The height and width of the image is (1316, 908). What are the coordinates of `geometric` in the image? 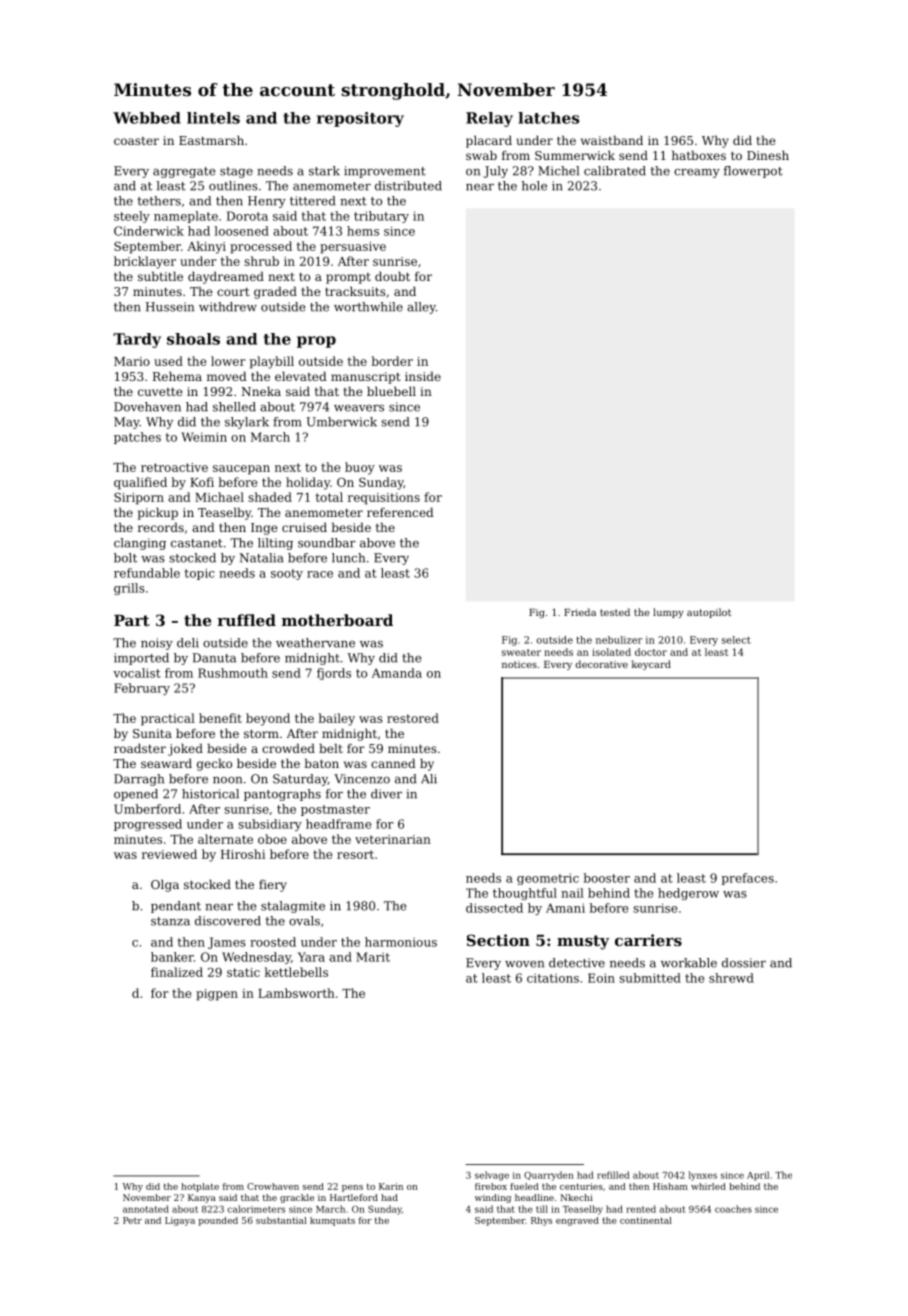 It's located at (548, 879).
